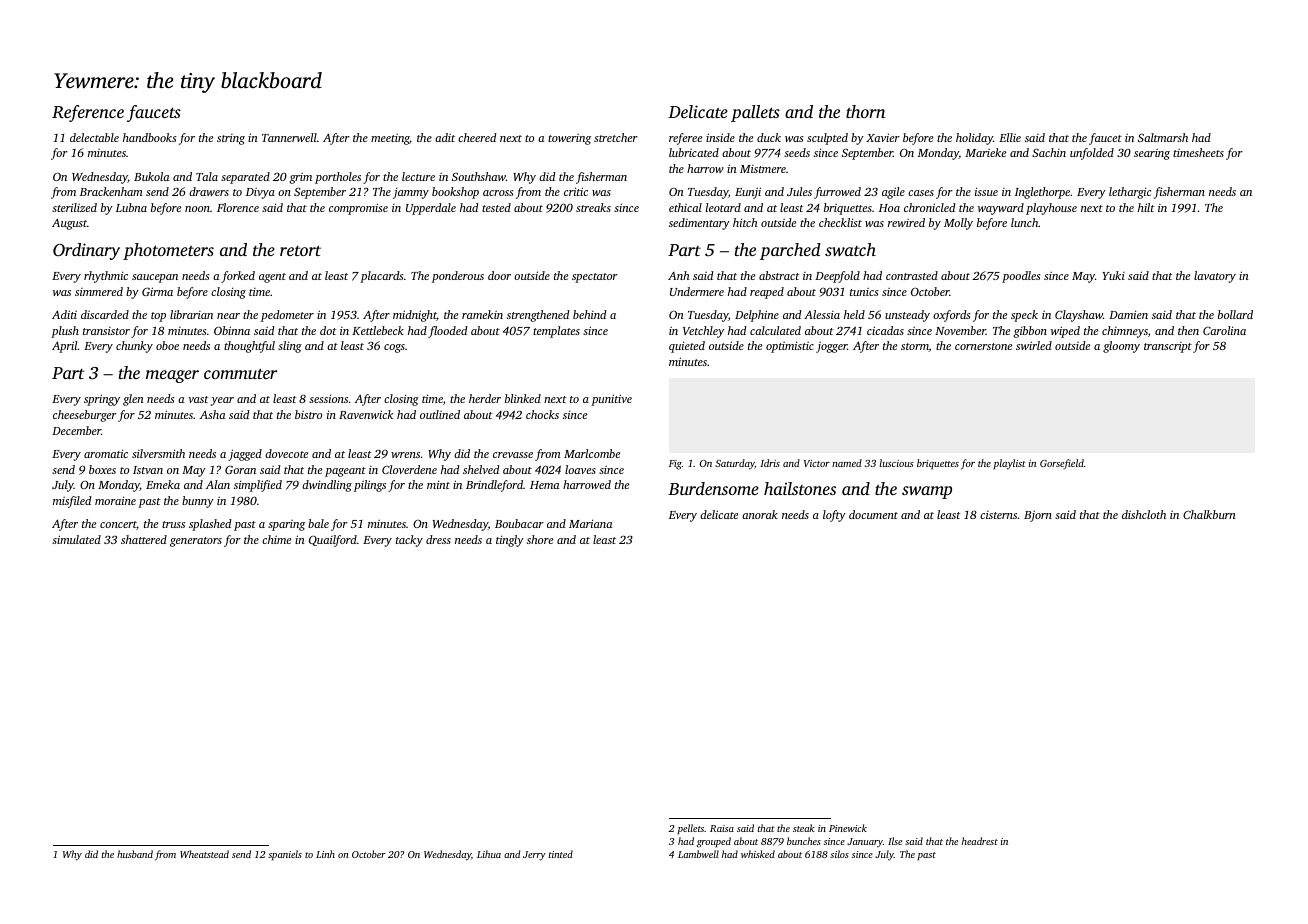 The height and width of the page is (924, 1308). Describe the element at coordinates (409, 541) in the page. I see `tacky` at that location.
